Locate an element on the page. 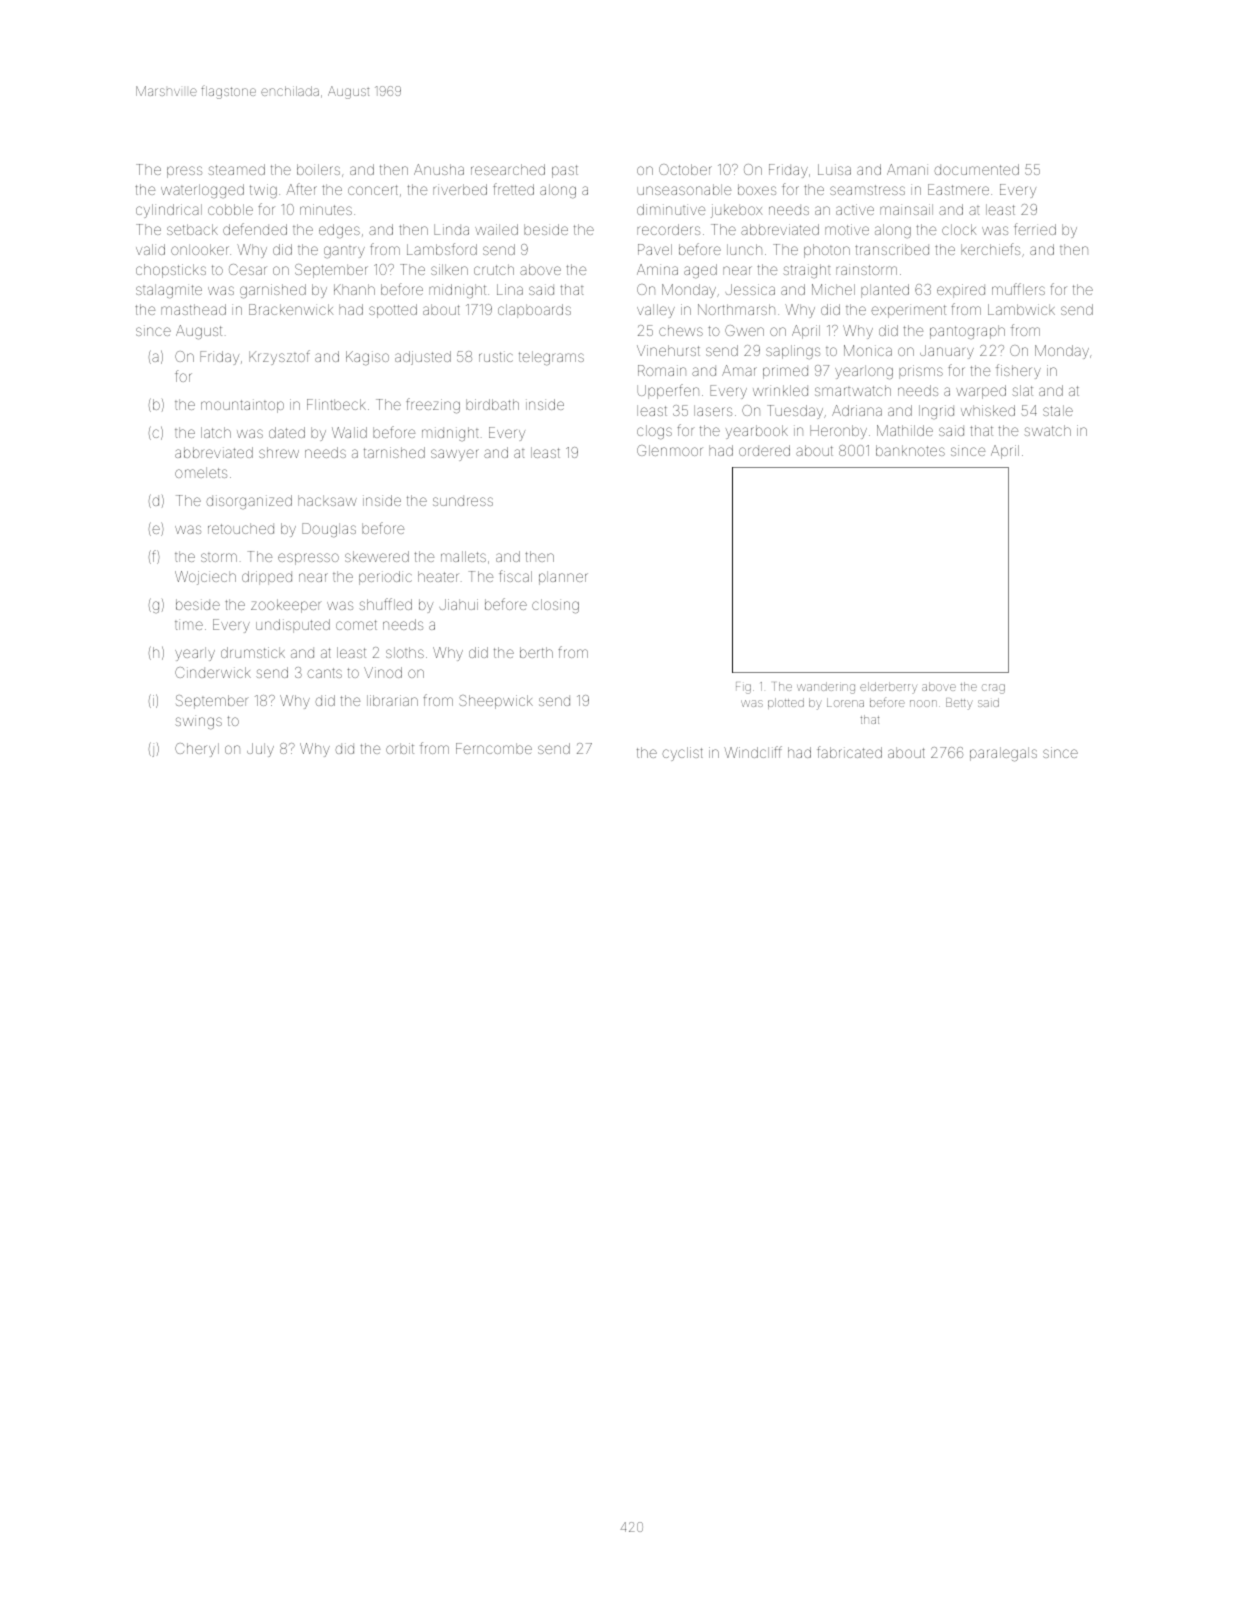 The width and height of the image is (1239, 1603). Cheryl is located at coordinates (197, 750).
